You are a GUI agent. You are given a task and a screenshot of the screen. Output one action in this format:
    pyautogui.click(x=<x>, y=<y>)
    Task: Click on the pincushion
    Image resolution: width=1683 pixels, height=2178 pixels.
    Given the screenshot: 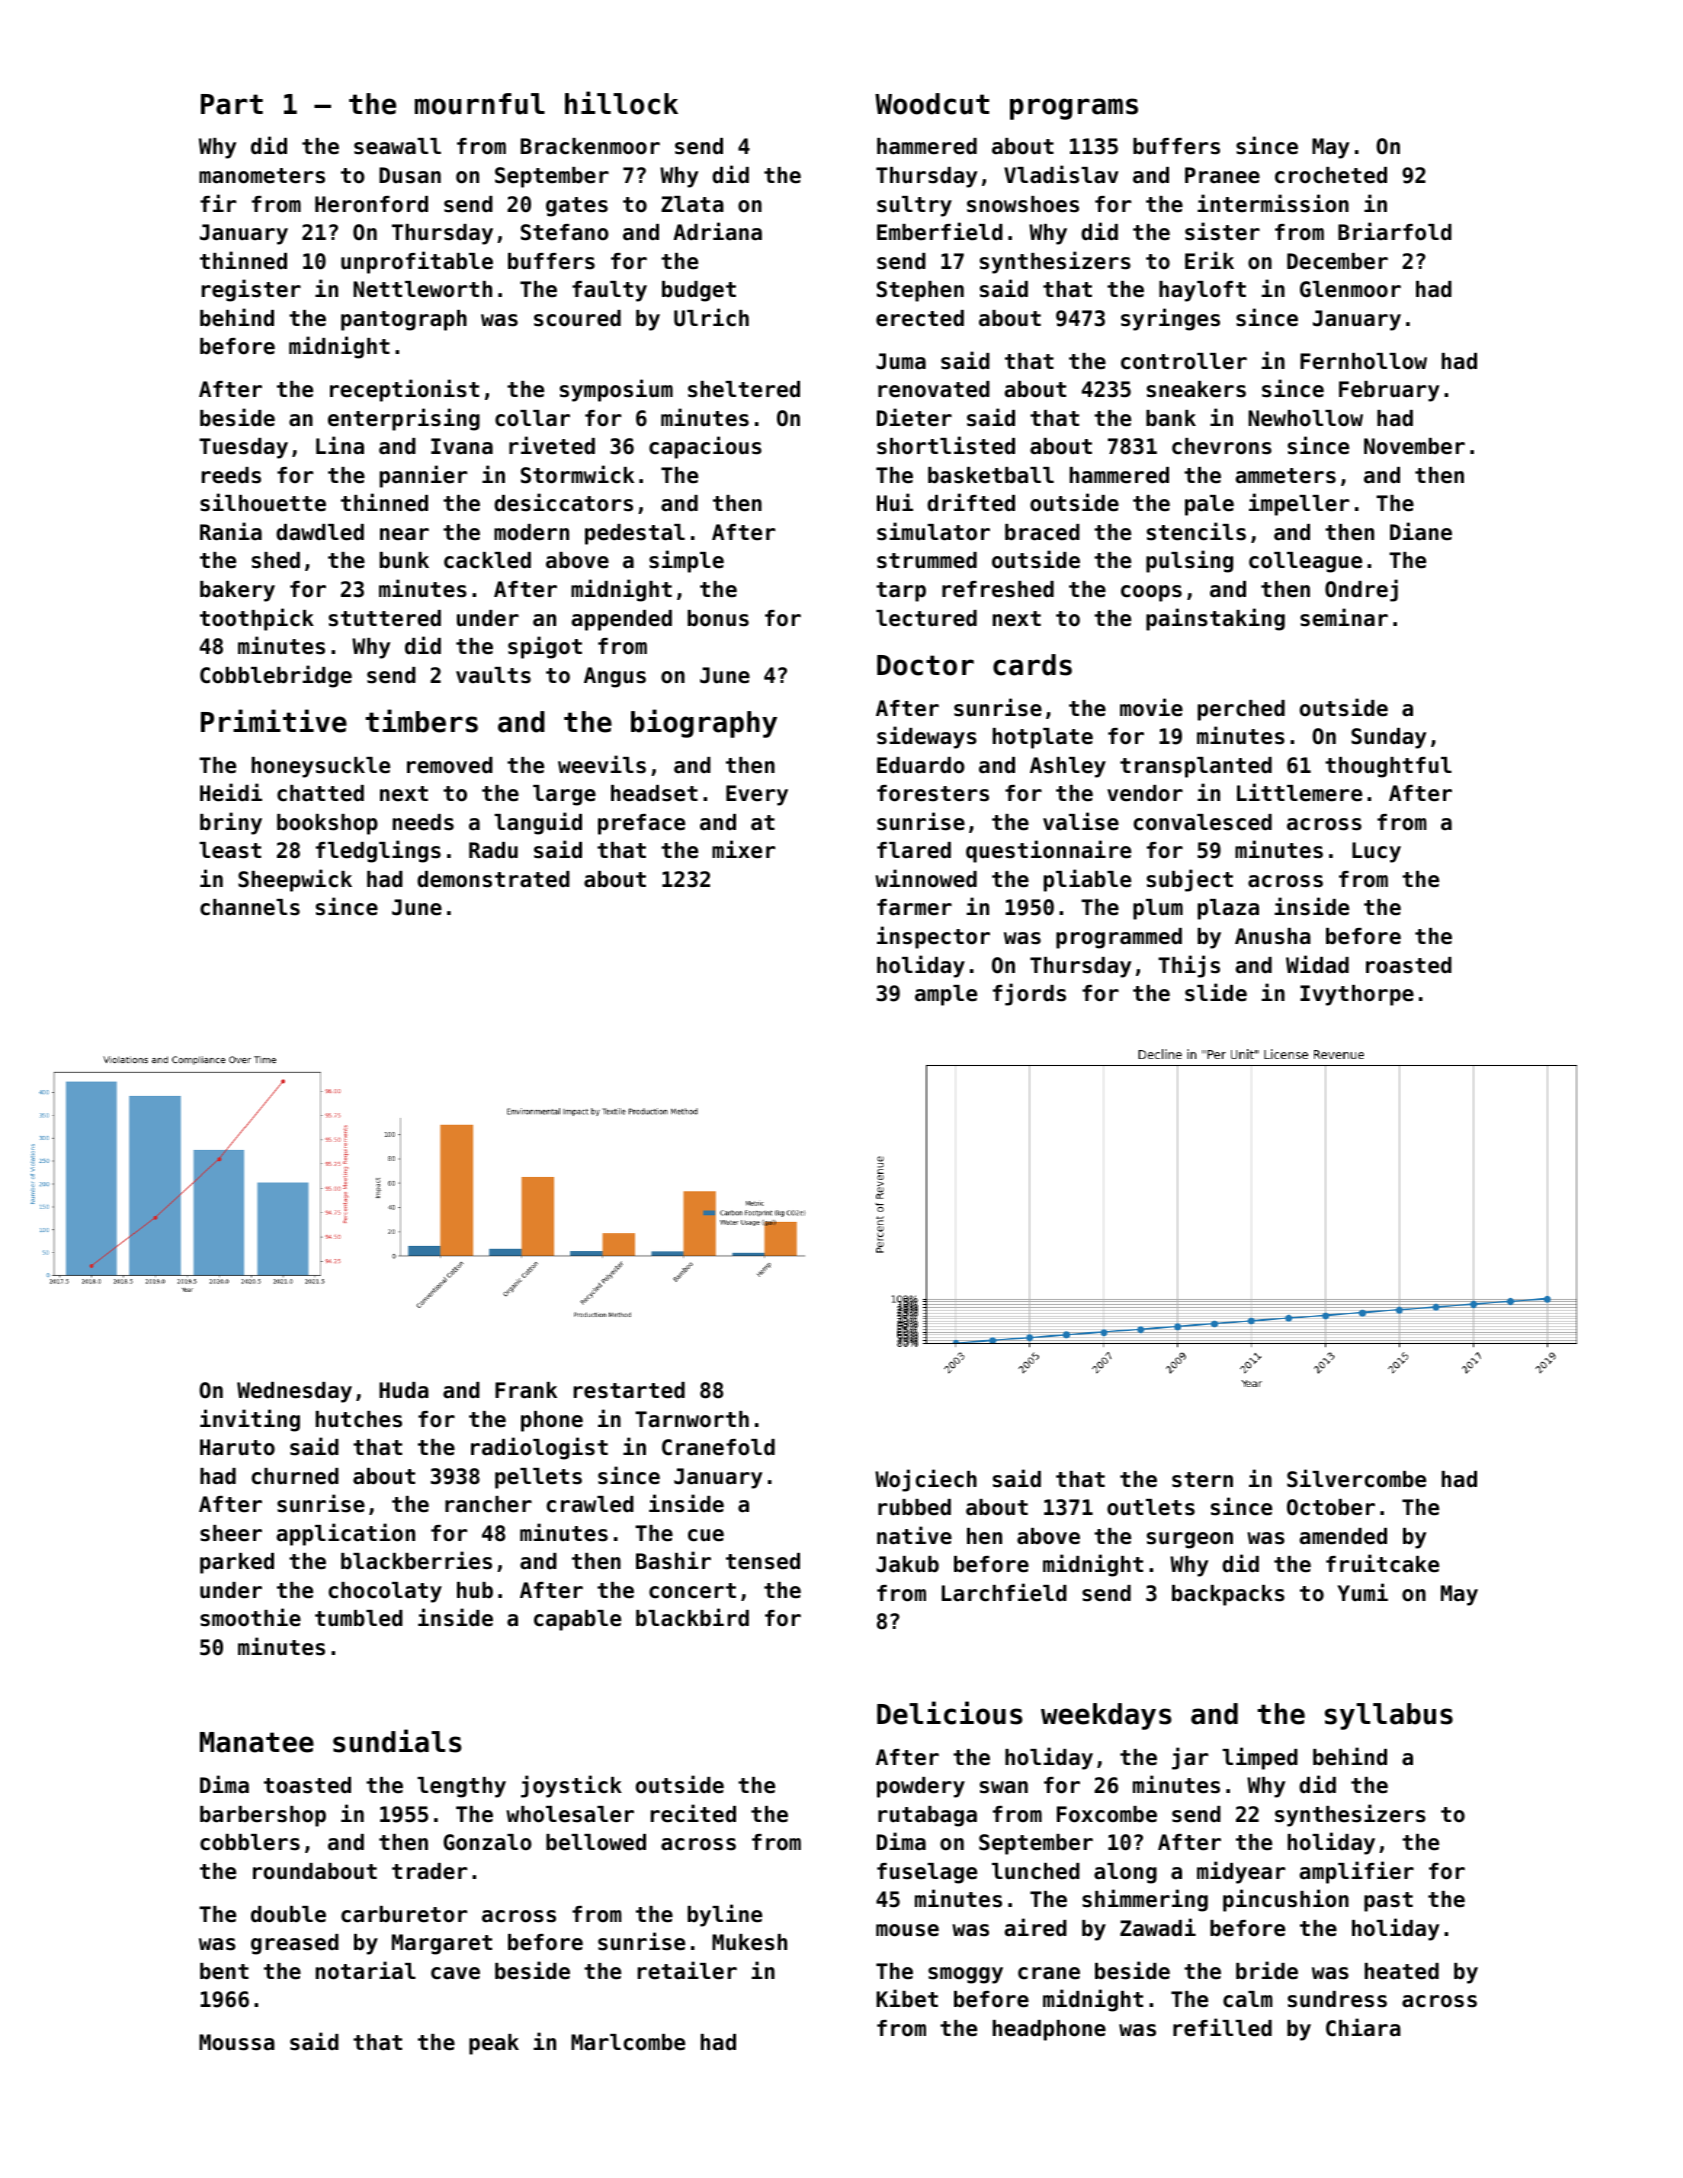 What is the action you would take?
    pyautogui.click(x=1286, y=1900)
